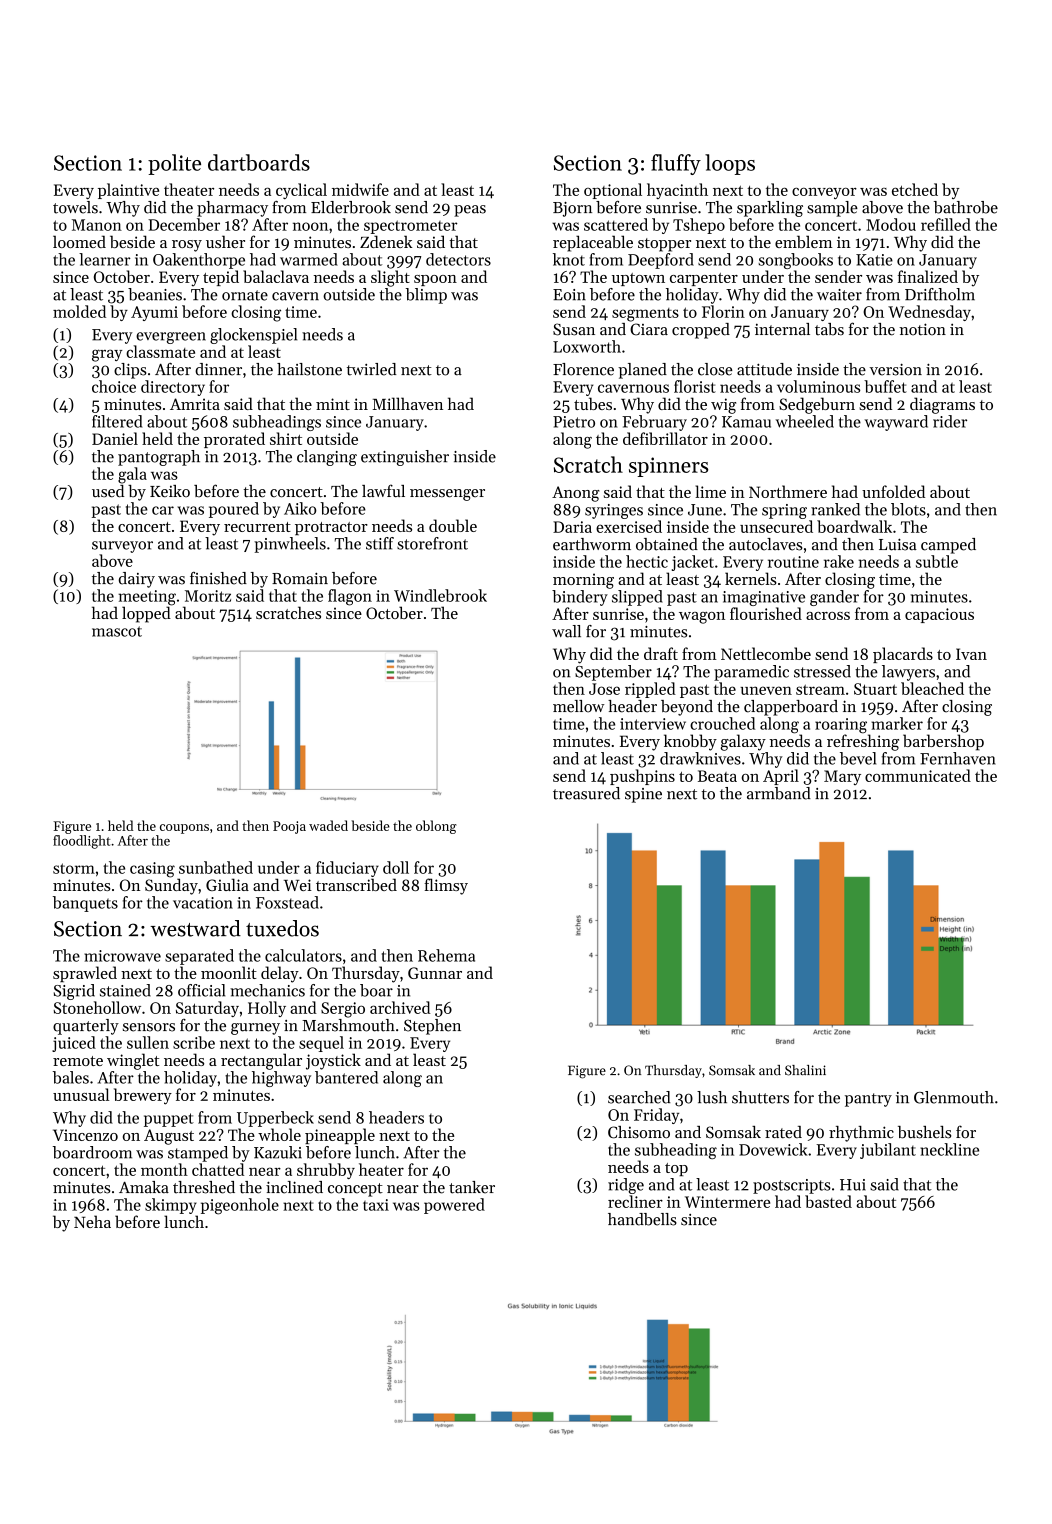  Describe the element at coordinates (472, 1187) in the document. I see `tanker` at that location.
